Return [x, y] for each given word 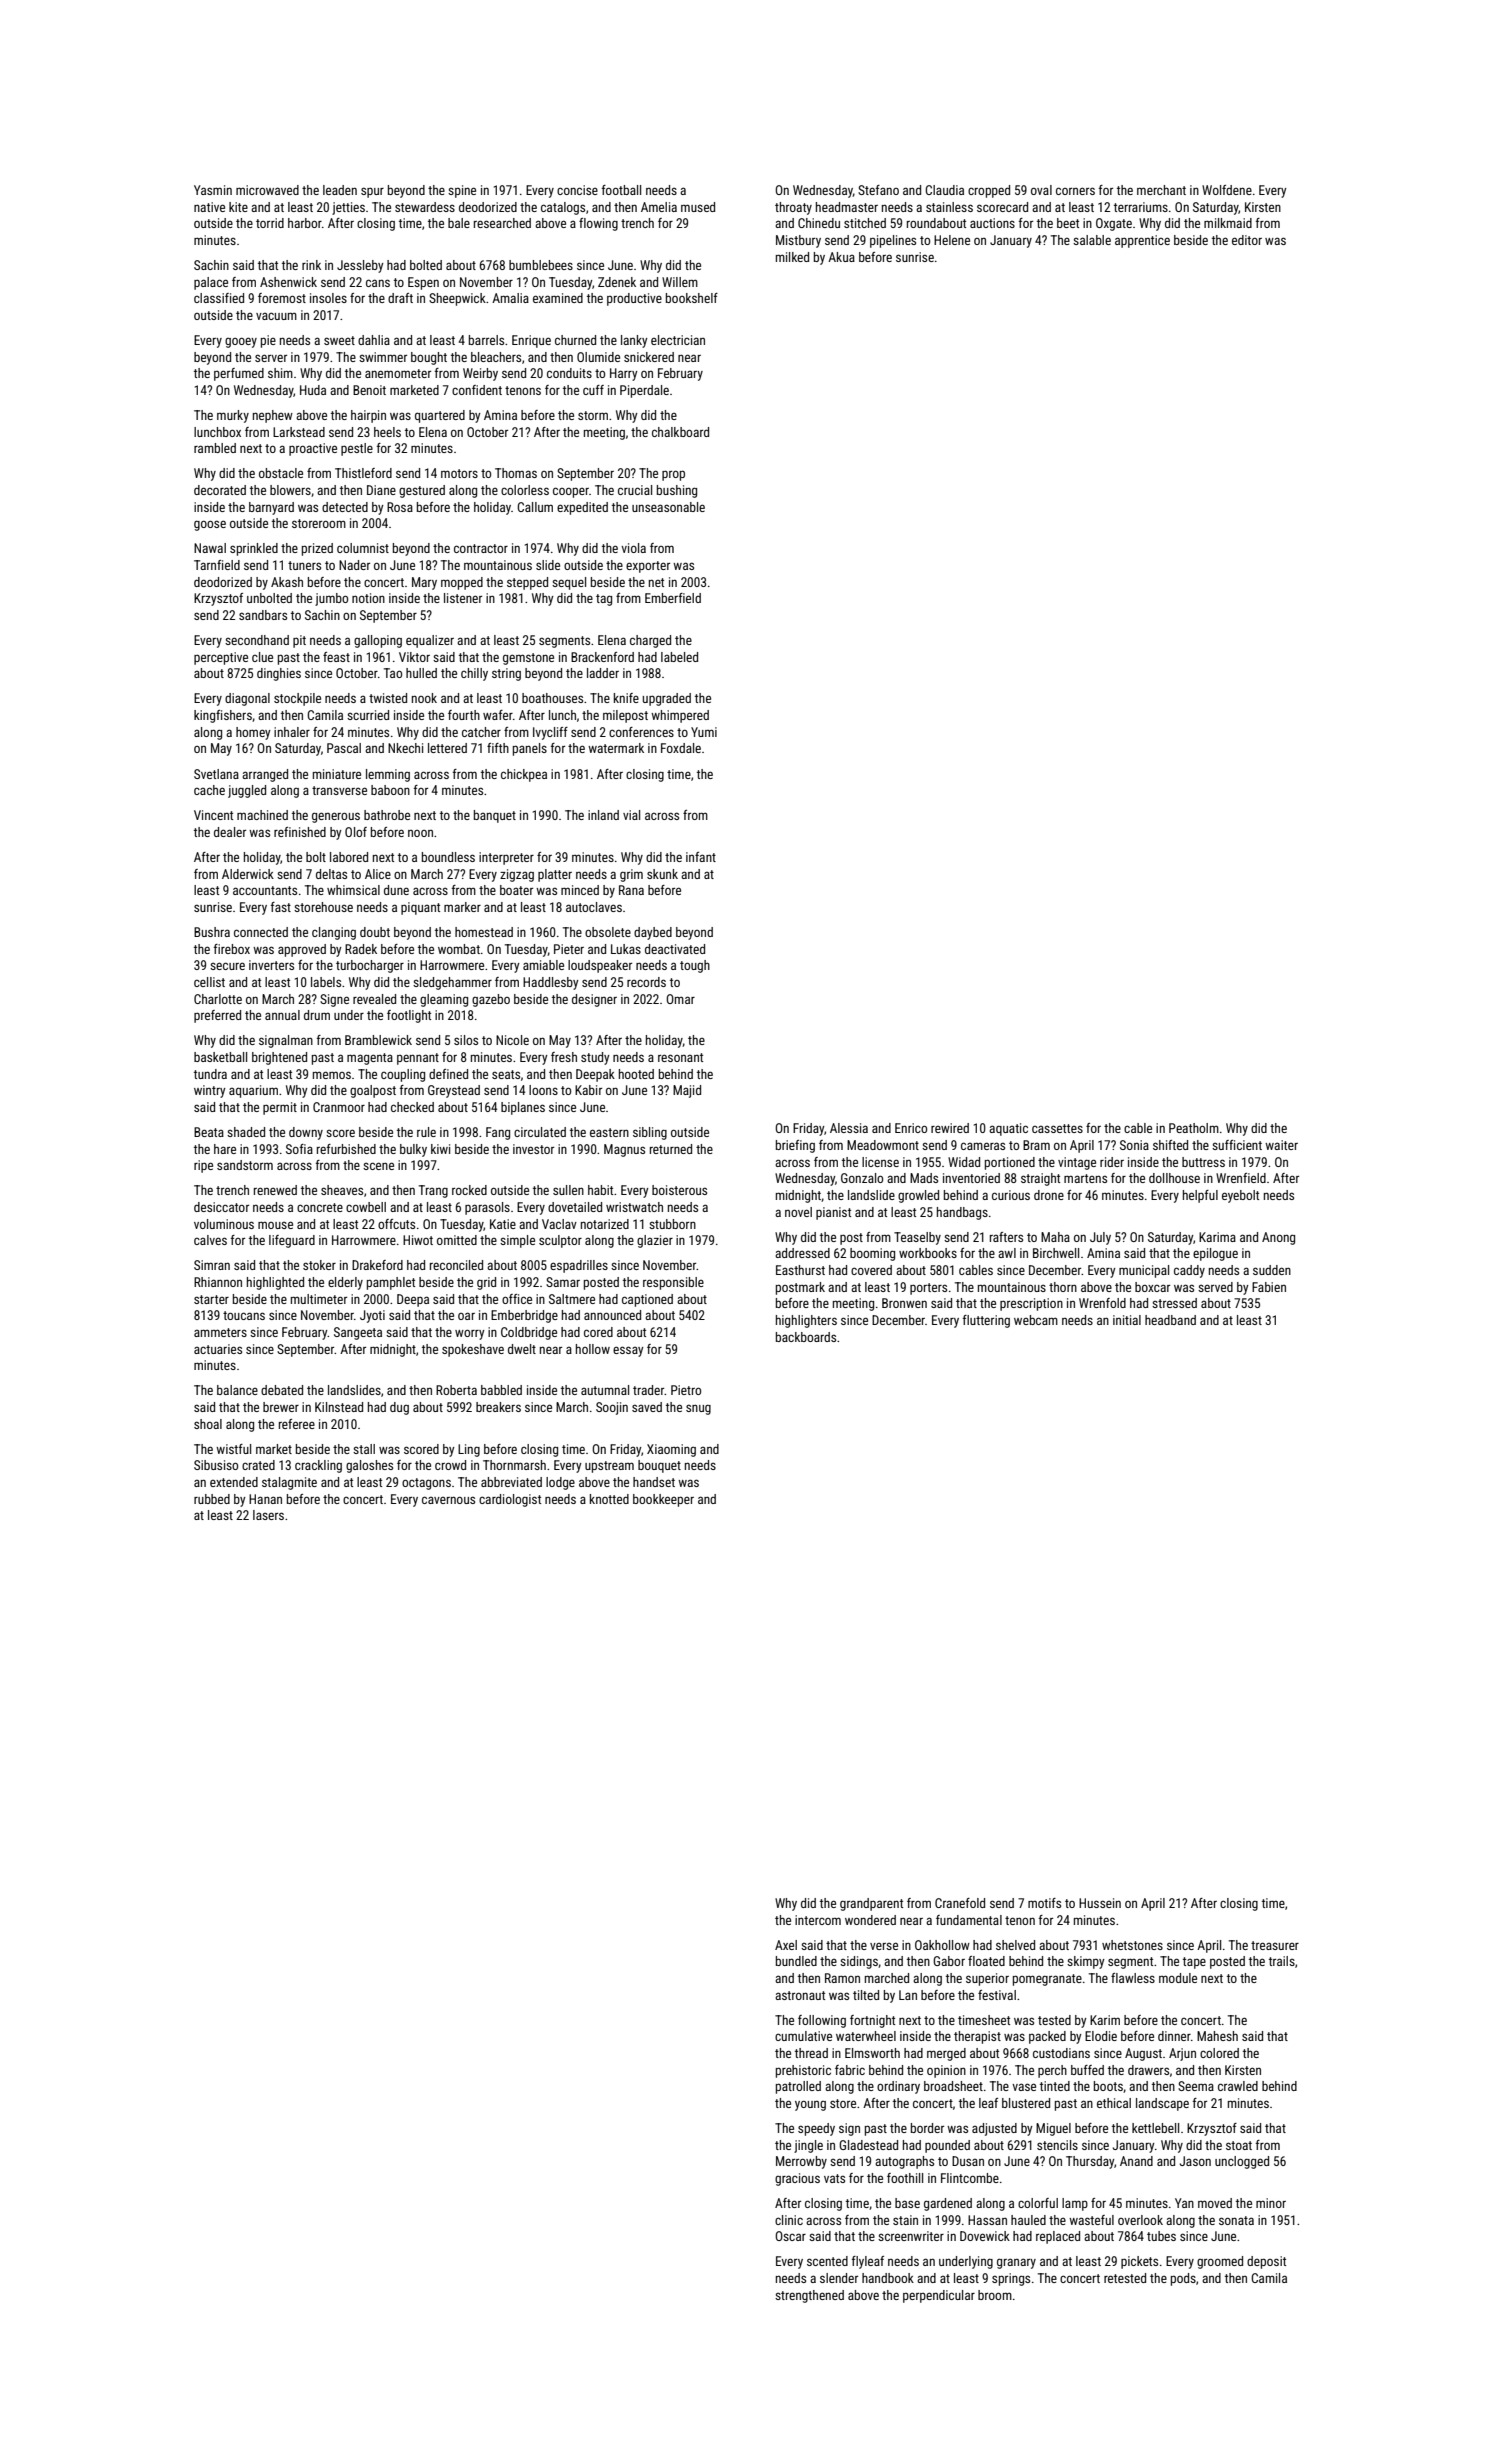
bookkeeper [663, 1500]
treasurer [1275, 1945]
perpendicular [939, 2296]
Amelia [659, 207]
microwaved [267, 190]
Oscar [790, 2236]
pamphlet [391, 1283]
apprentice [1142, 241]
